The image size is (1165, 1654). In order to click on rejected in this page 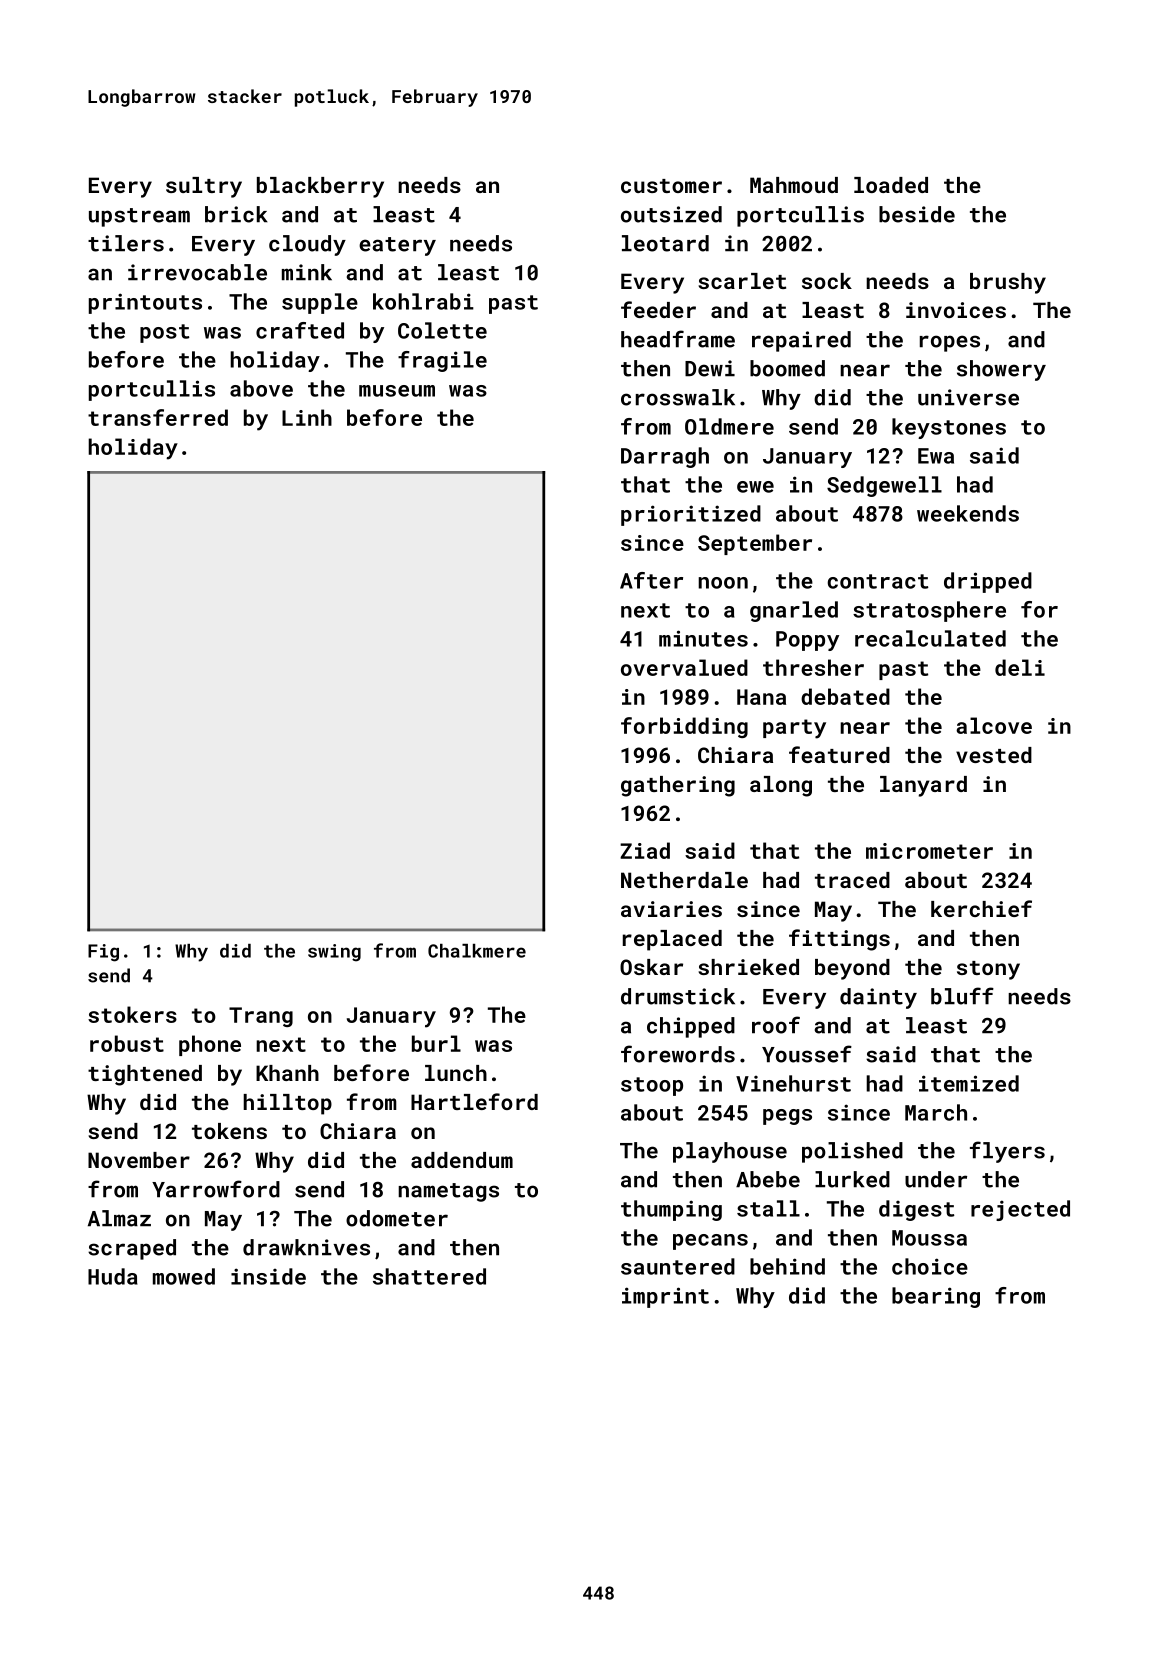, I will do `click(1020, 1210)`.
